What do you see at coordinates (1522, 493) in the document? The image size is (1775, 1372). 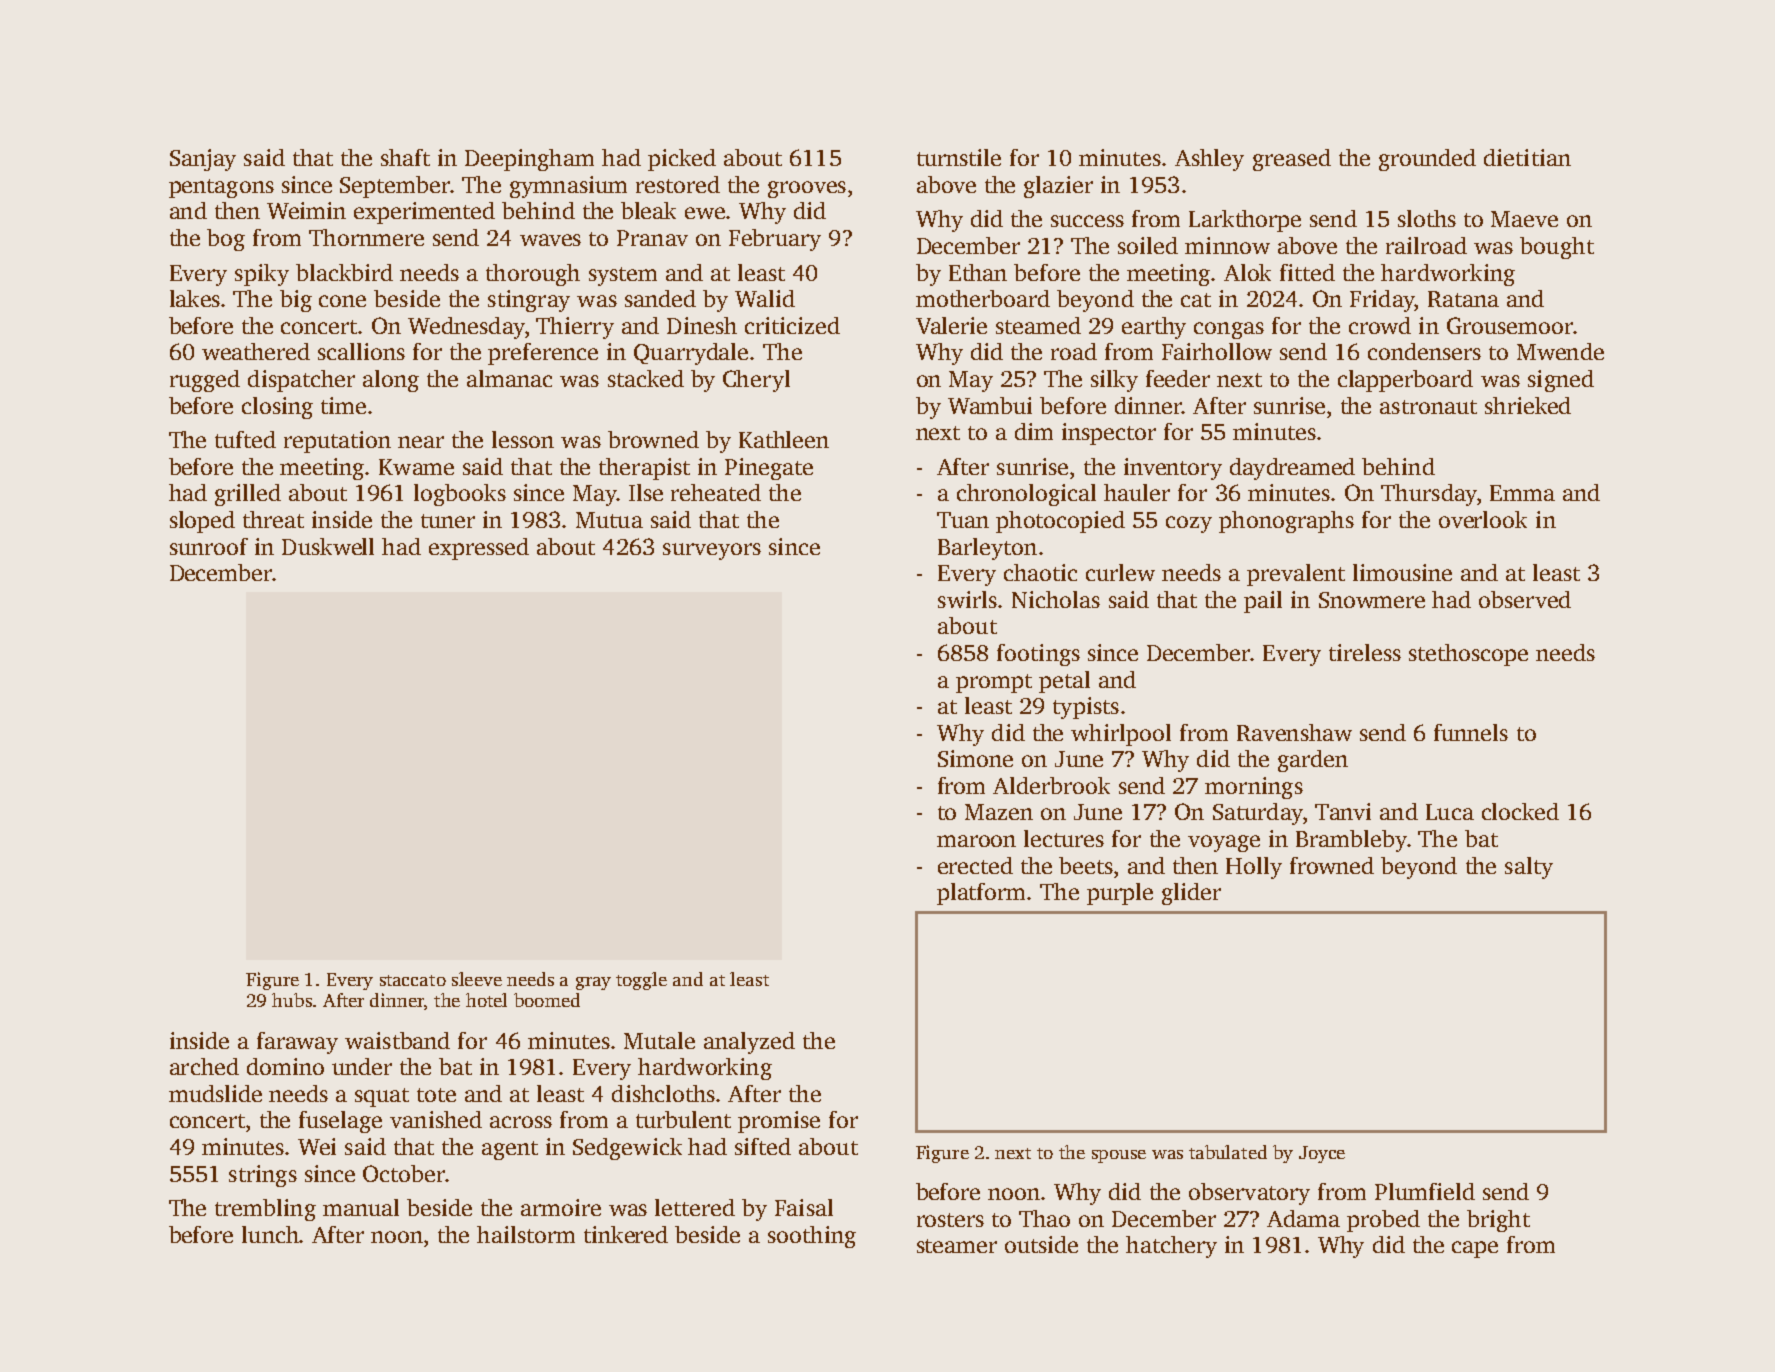 I see `Emma` at bounding box center [1522, 493].
